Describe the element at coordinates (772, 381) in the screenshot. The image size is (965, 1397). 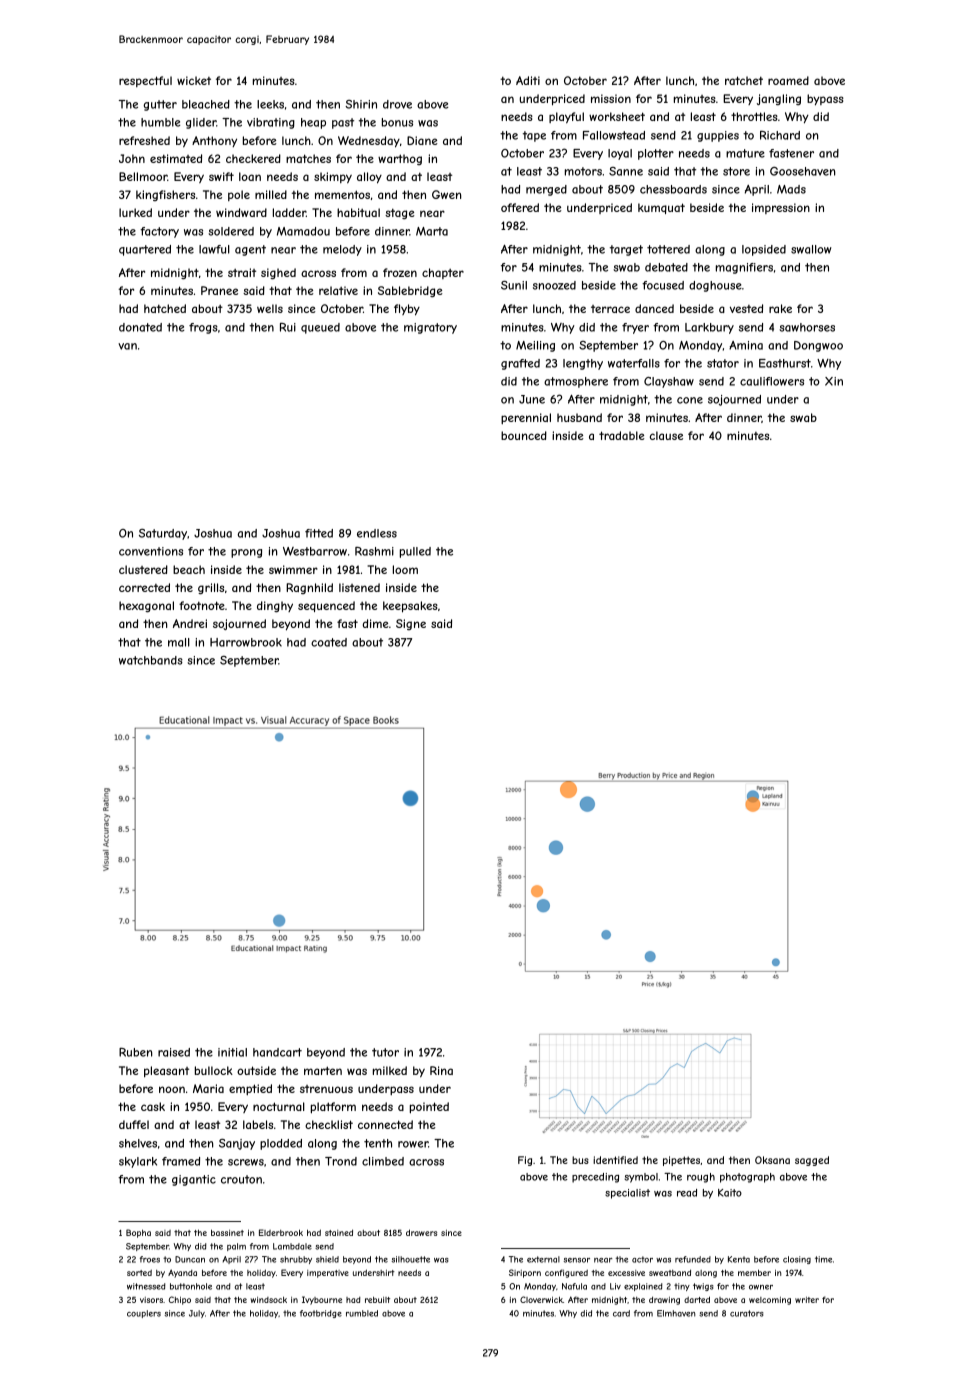
I see `cauliflowers` at that location.
